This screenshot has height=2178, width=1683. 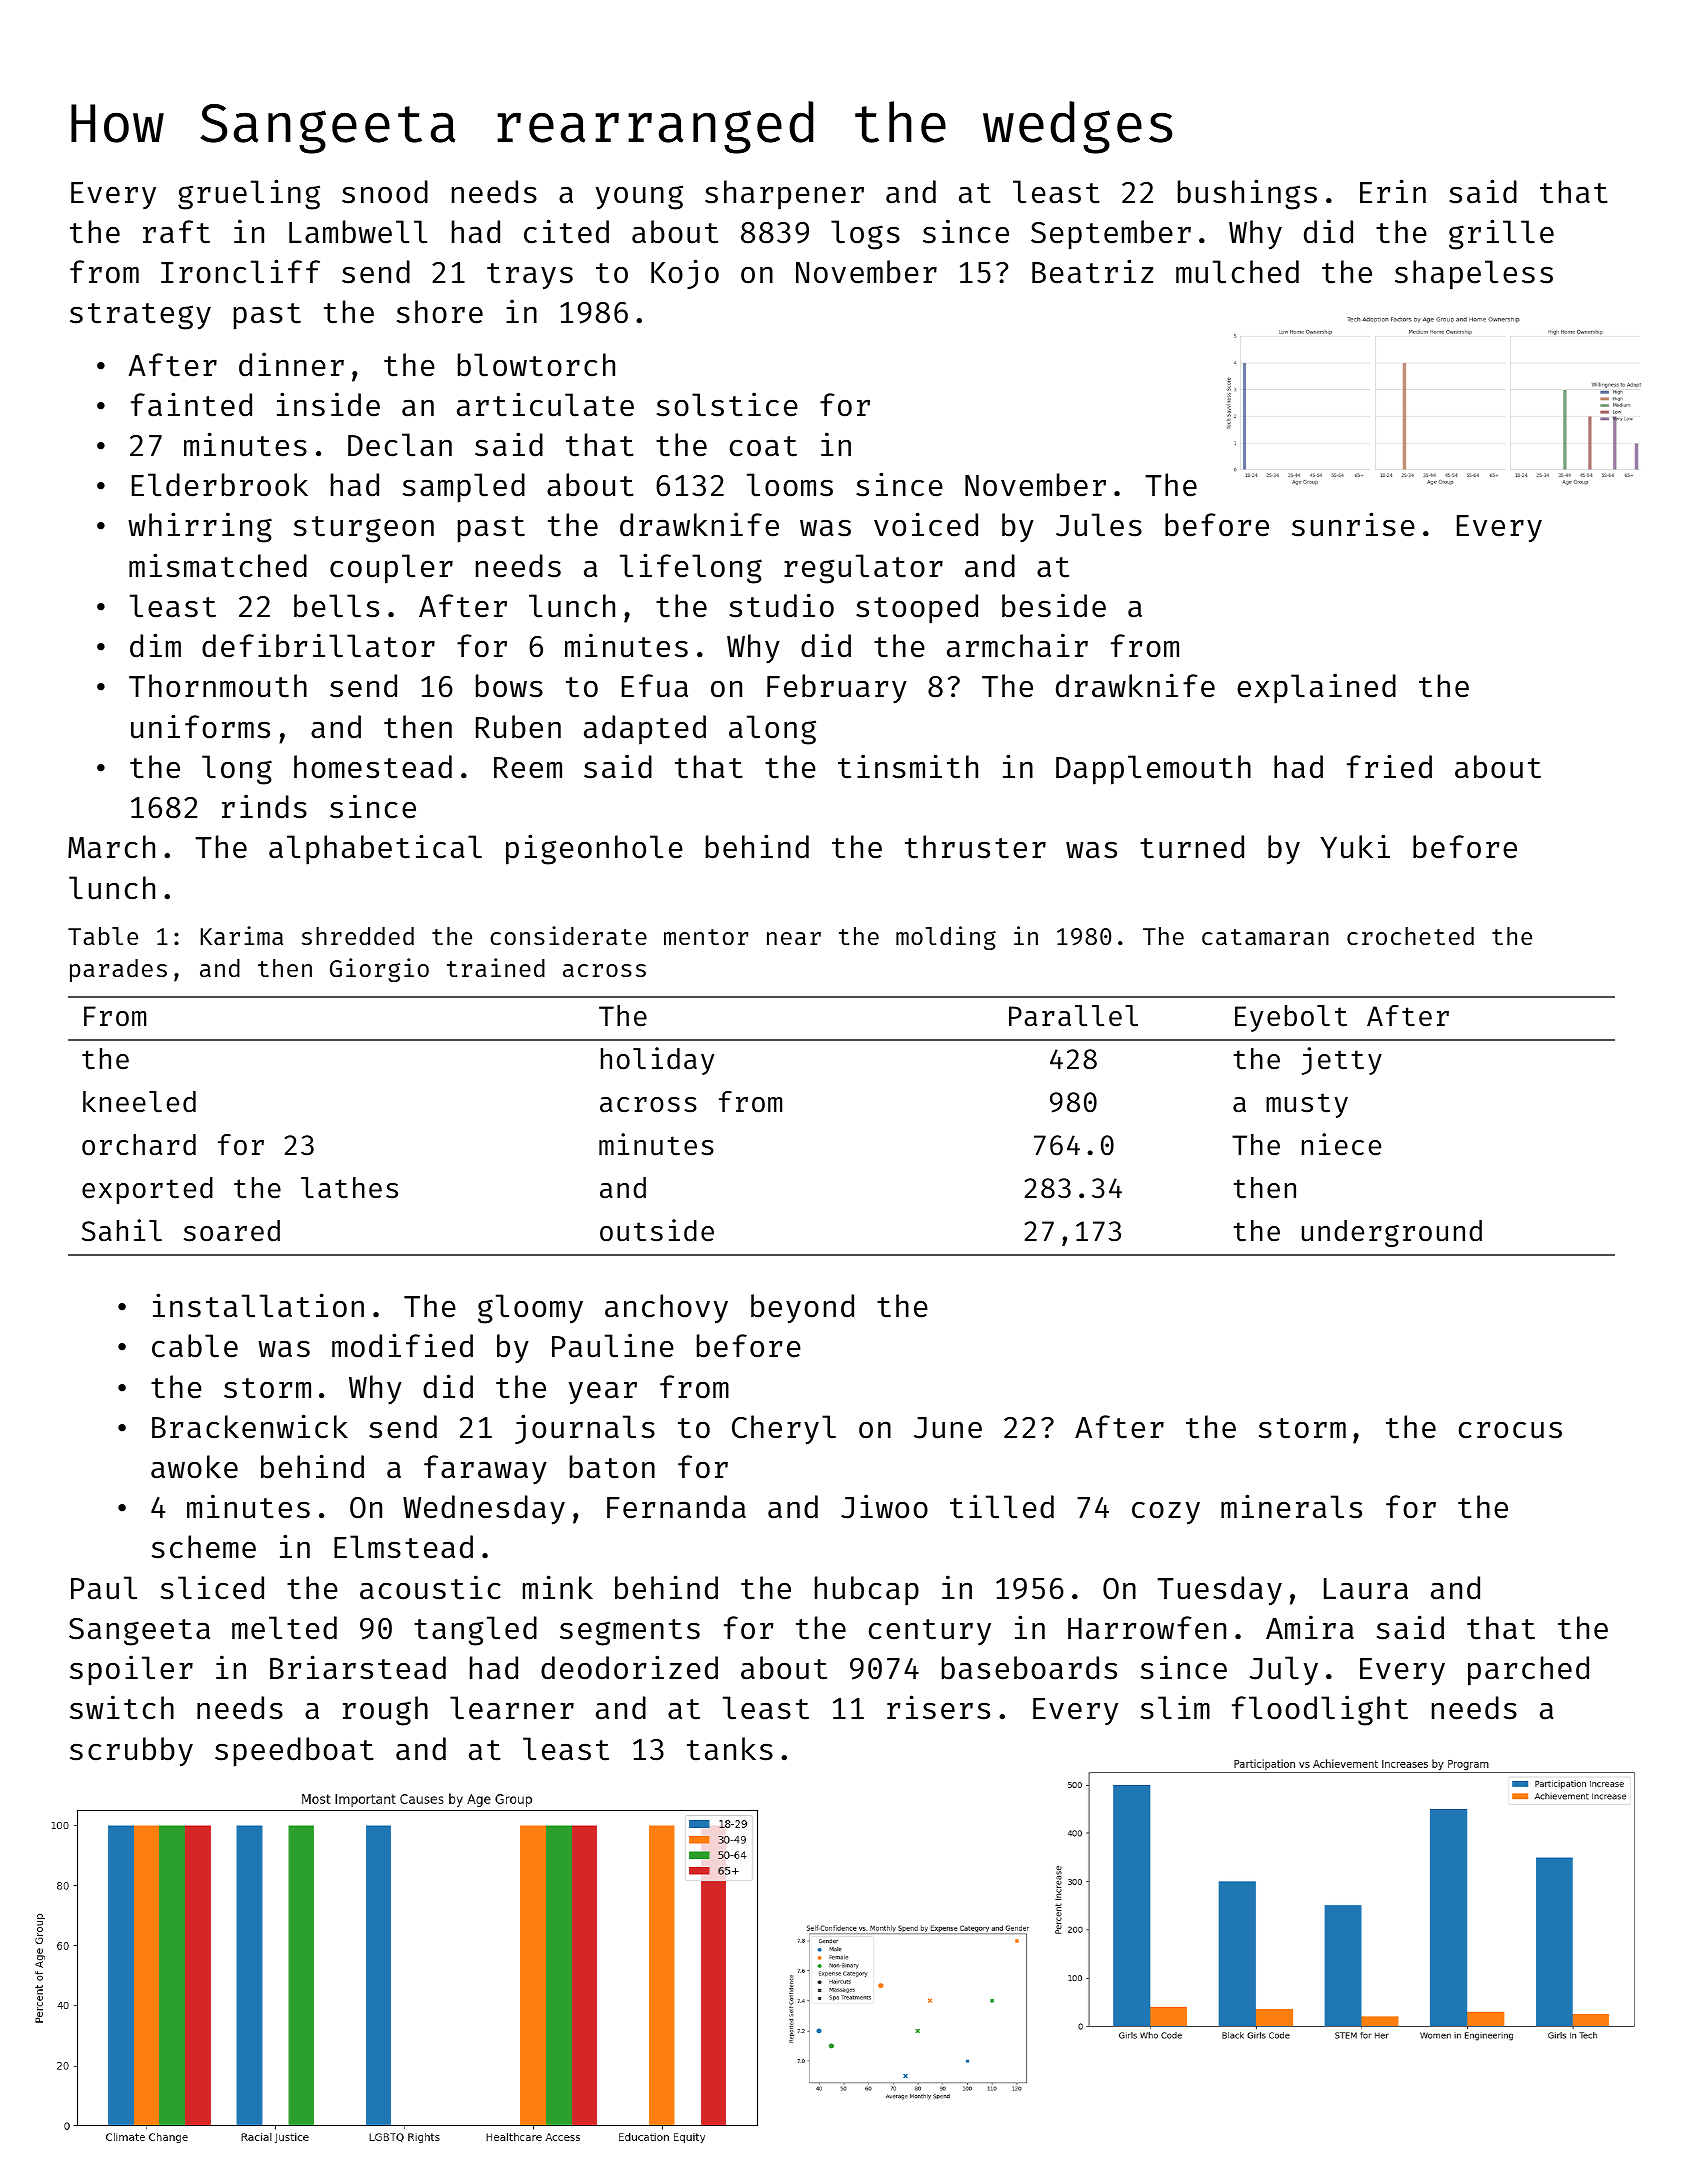 What do you see at coordinates (727, 404) in the screenshot?
I see `solstice` at bounding box center [727, 404].
